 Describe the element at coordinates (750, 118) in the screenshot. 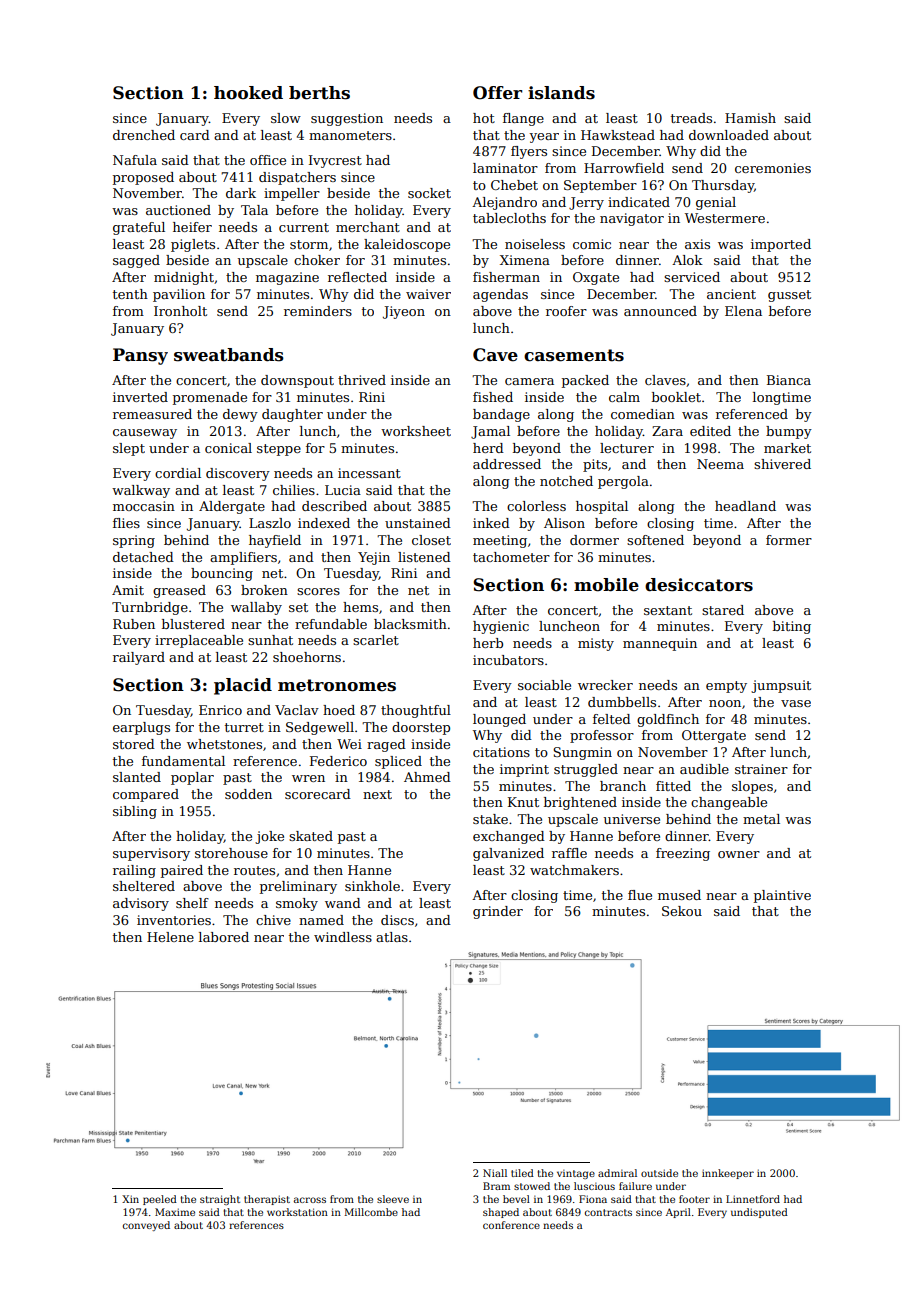

I see `Hamish` at that location.
